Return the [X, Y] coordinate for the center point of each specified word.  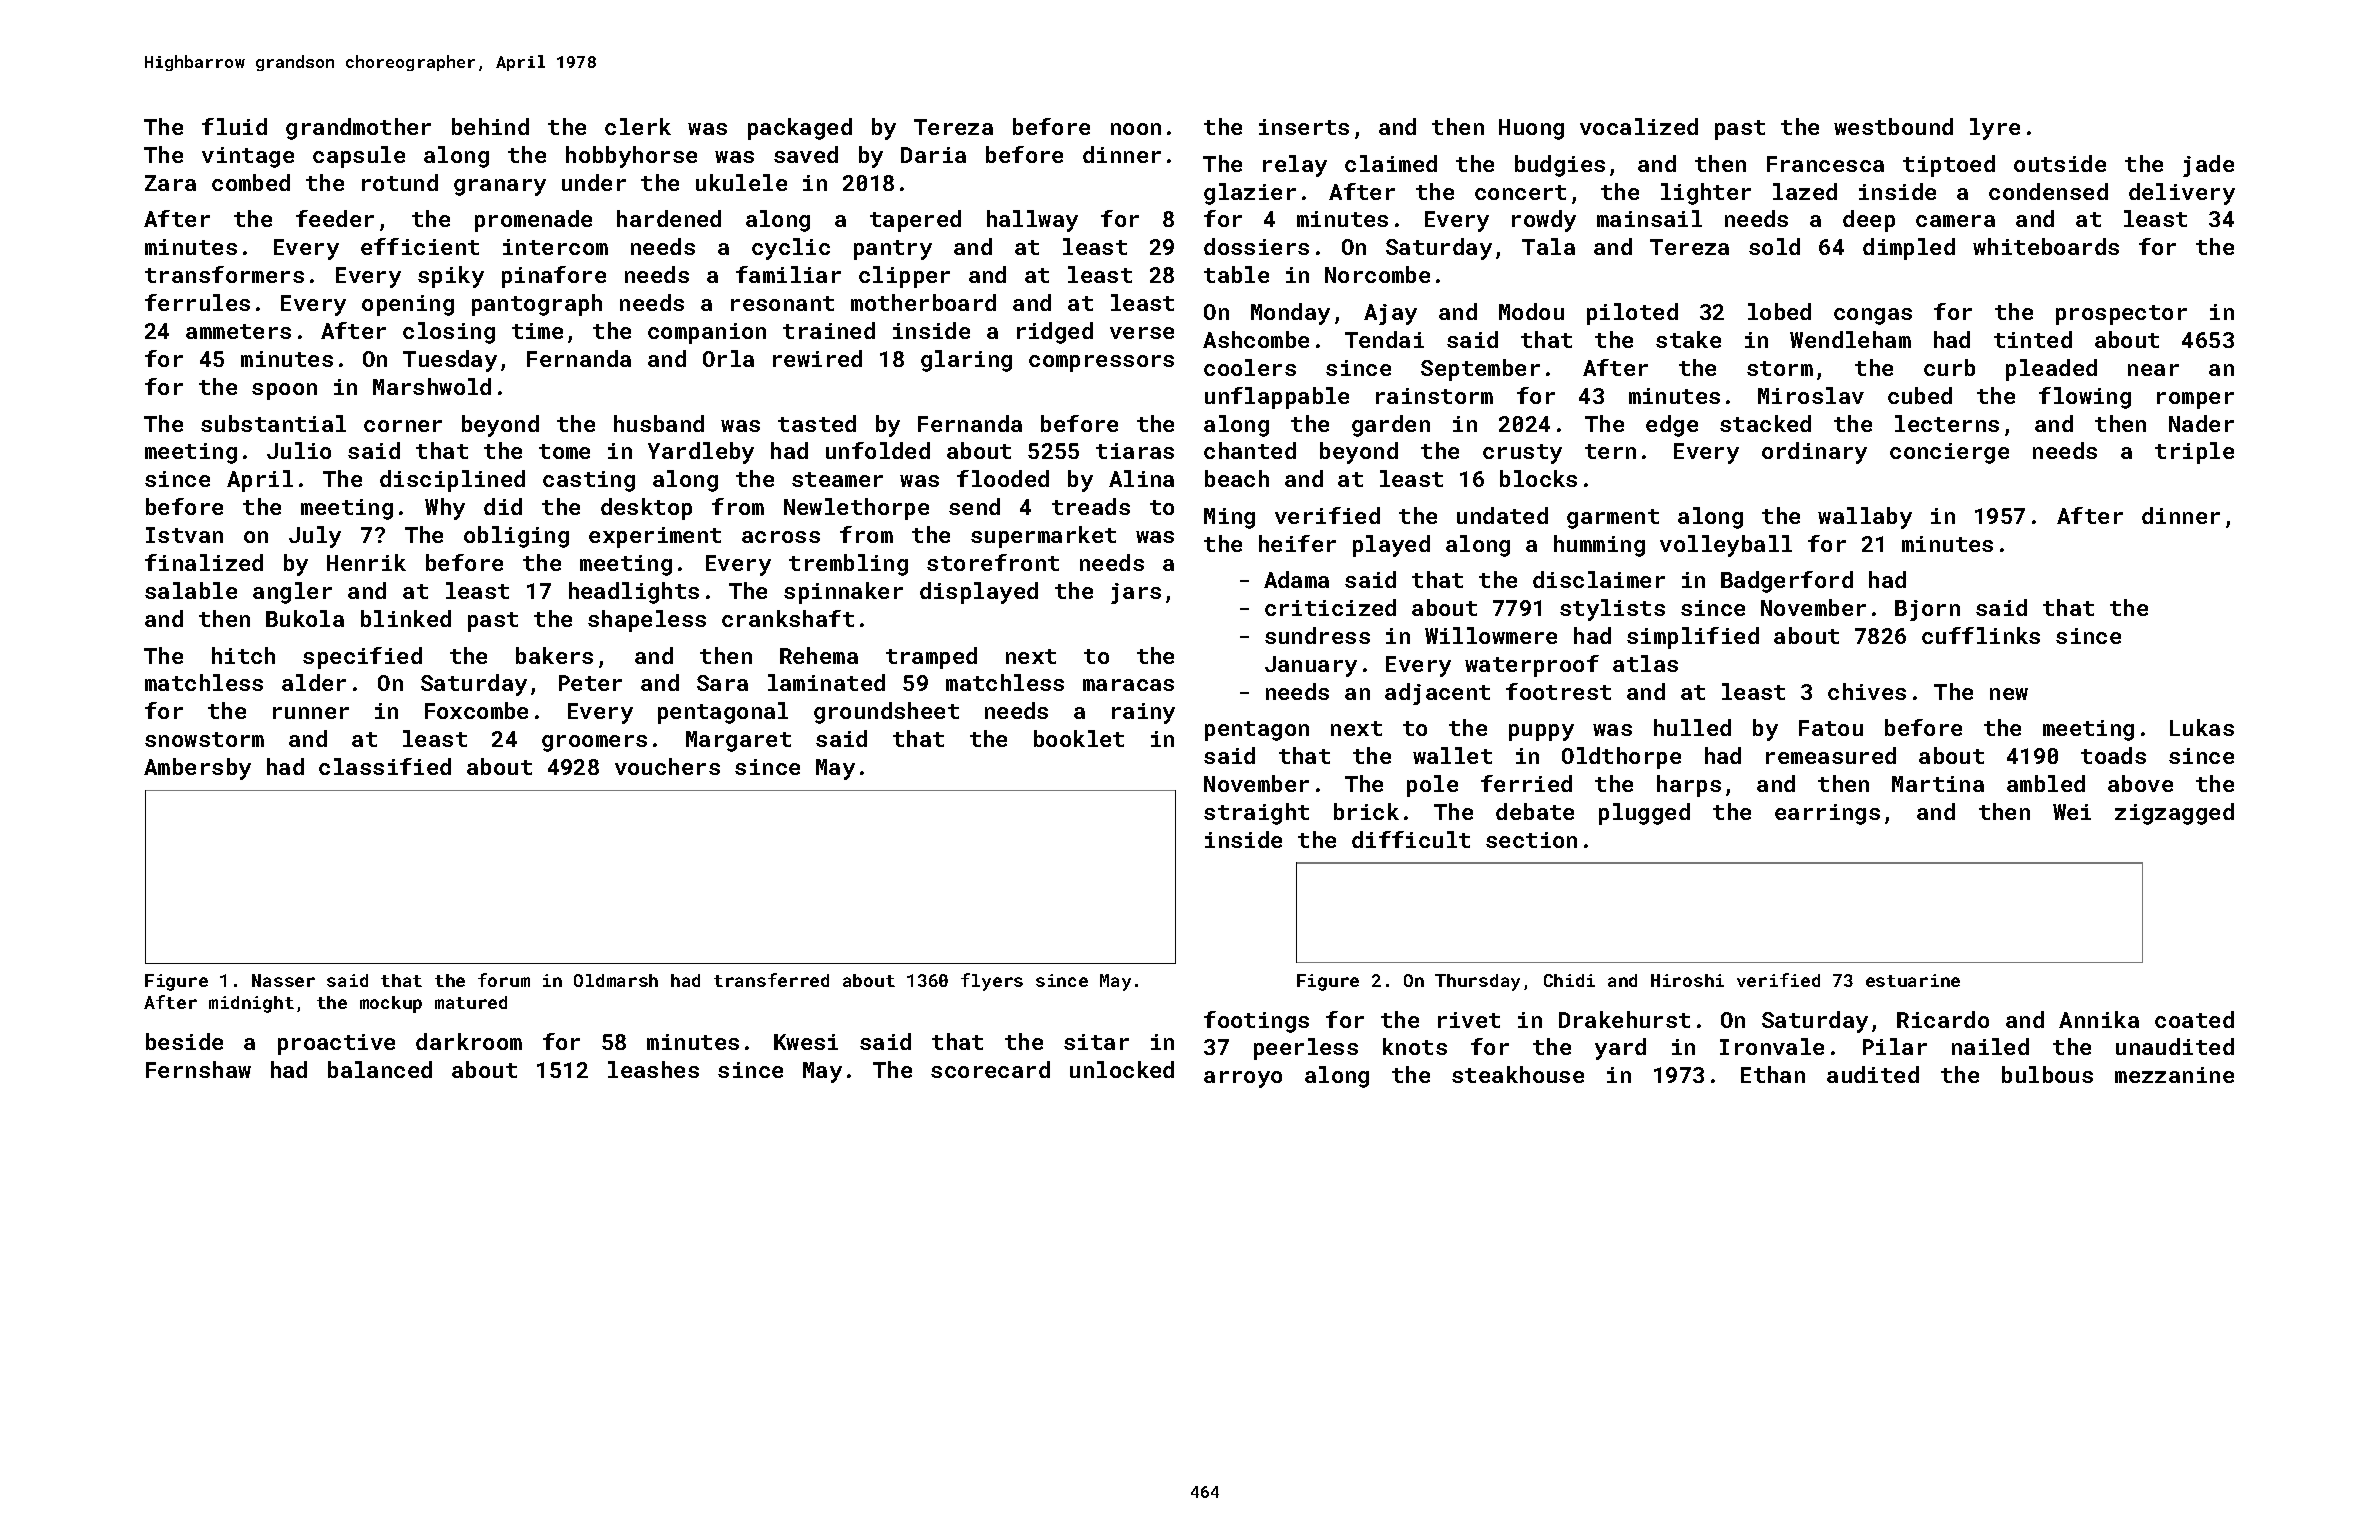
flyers [992, 982]
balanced [380, 1069]
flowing [2085, 398]
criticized [1330, 607]
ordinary [1814, 453]
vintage [248, 157]
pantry [893, 250]
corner [403, 426]
